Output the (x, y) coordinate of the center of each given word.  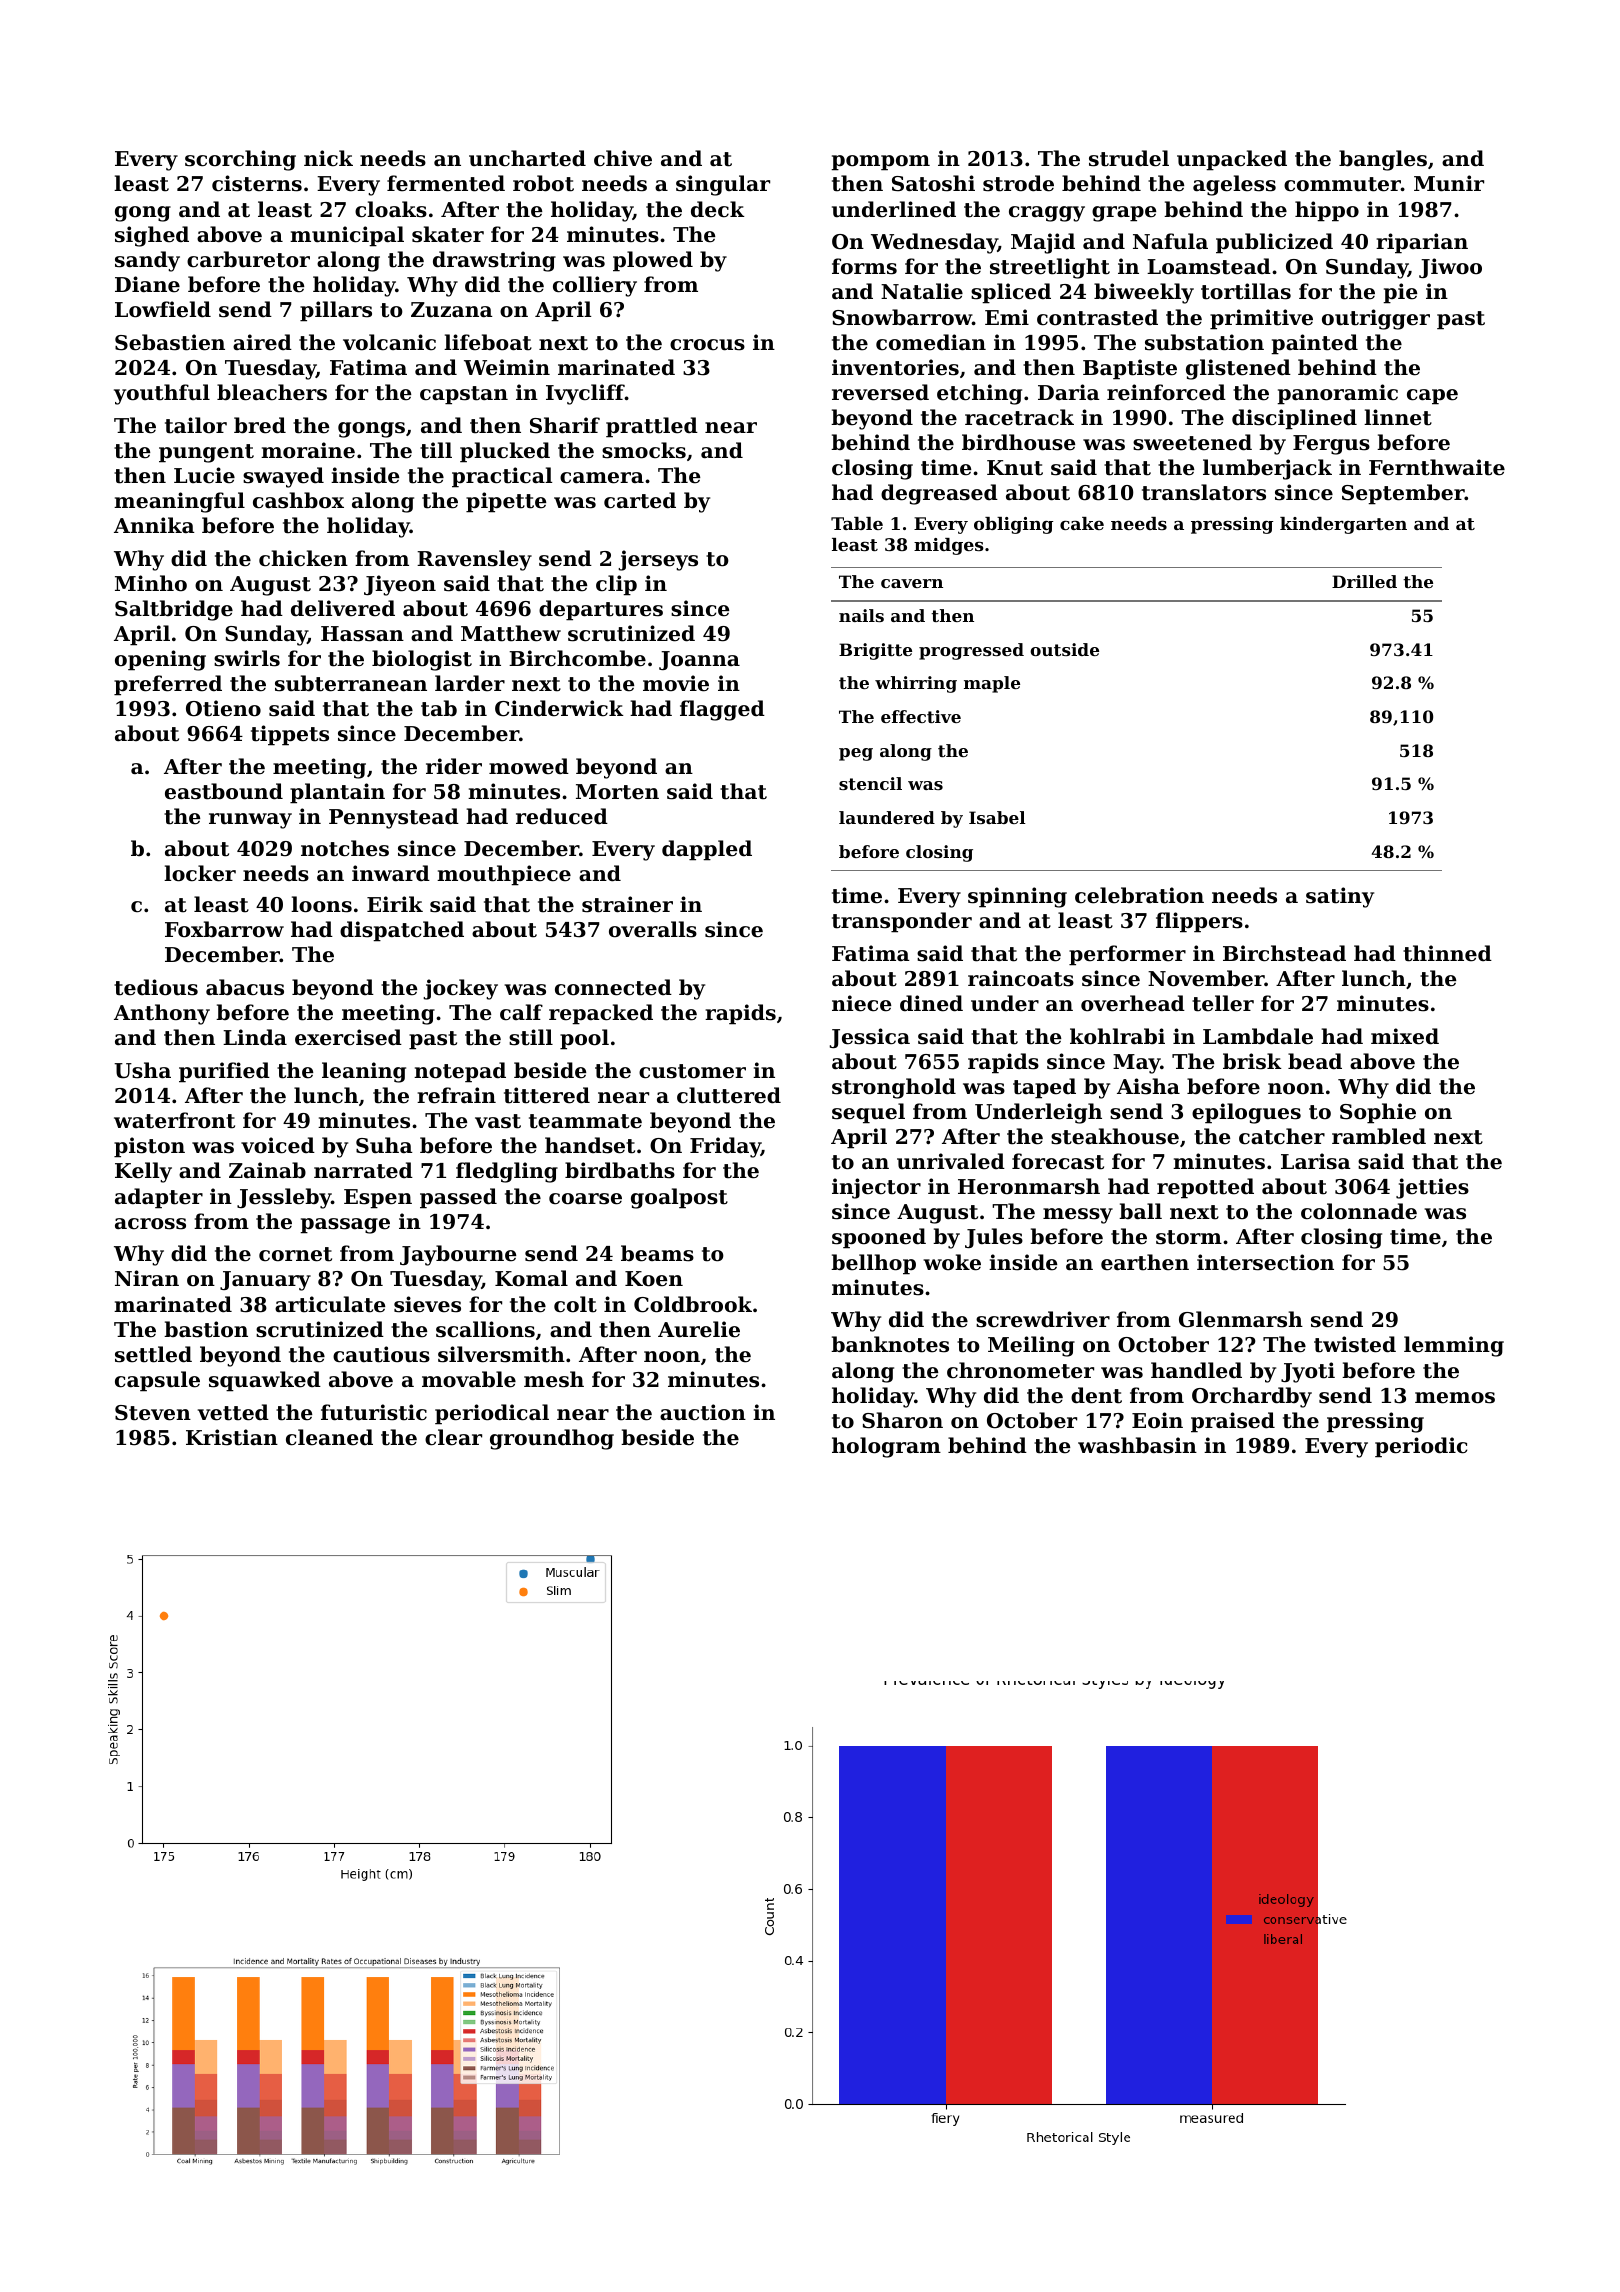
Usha (142, 1070)
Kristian (232, 1437)
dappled (707, 850)
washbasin (1137, 1445)
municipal (347, 236)
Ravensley (474, 560)
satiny (1340, 897)
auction (703, 1412)
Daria (1069, 392)
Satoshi (933, 183)
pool (584, 1039)
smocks (644, 450)
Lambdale (1258, 1036)
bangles (1383, 160)
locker (200, 873)
